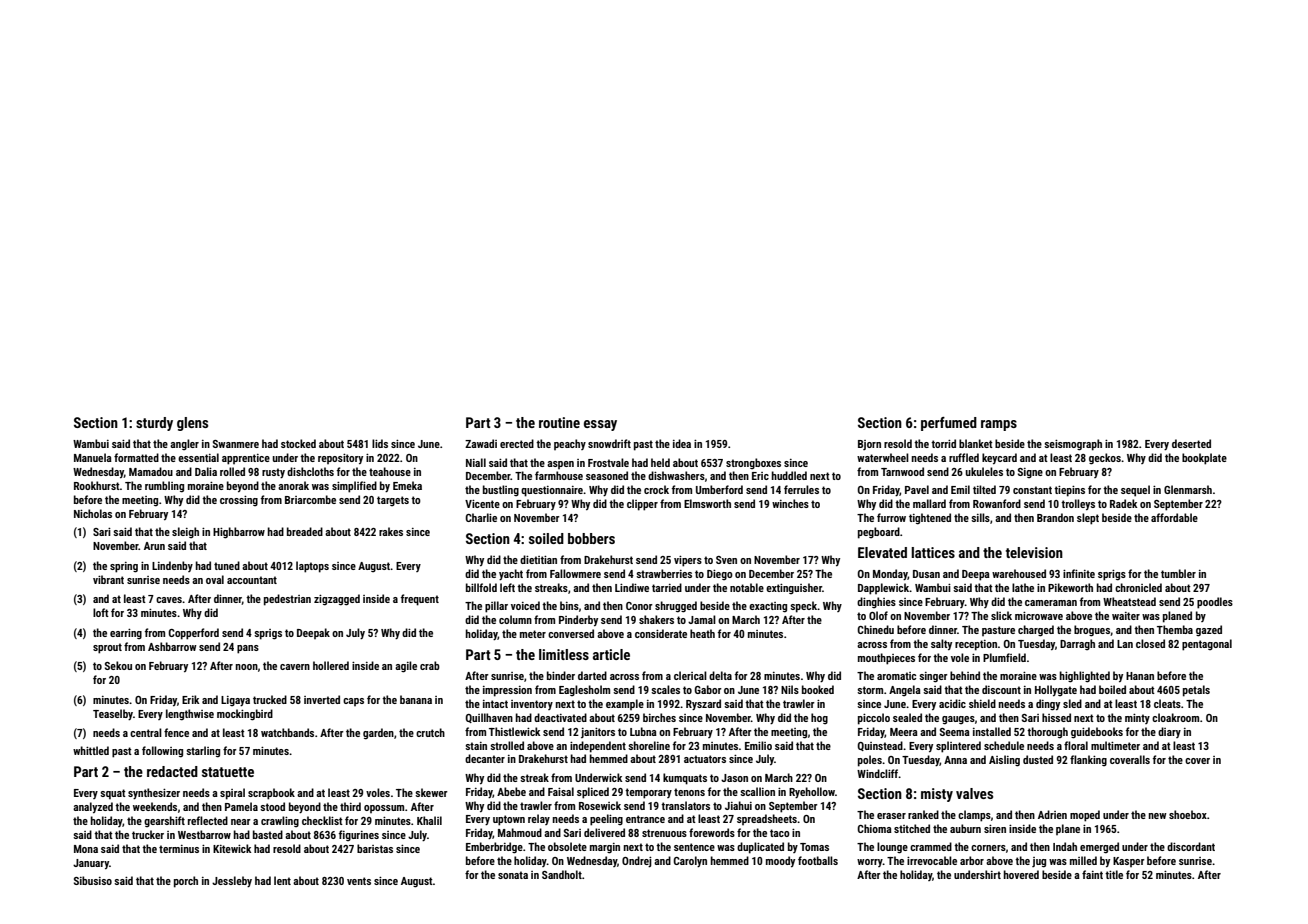 This page has height=924, width=1308. I want to click on Sven, so click(726, 560).
